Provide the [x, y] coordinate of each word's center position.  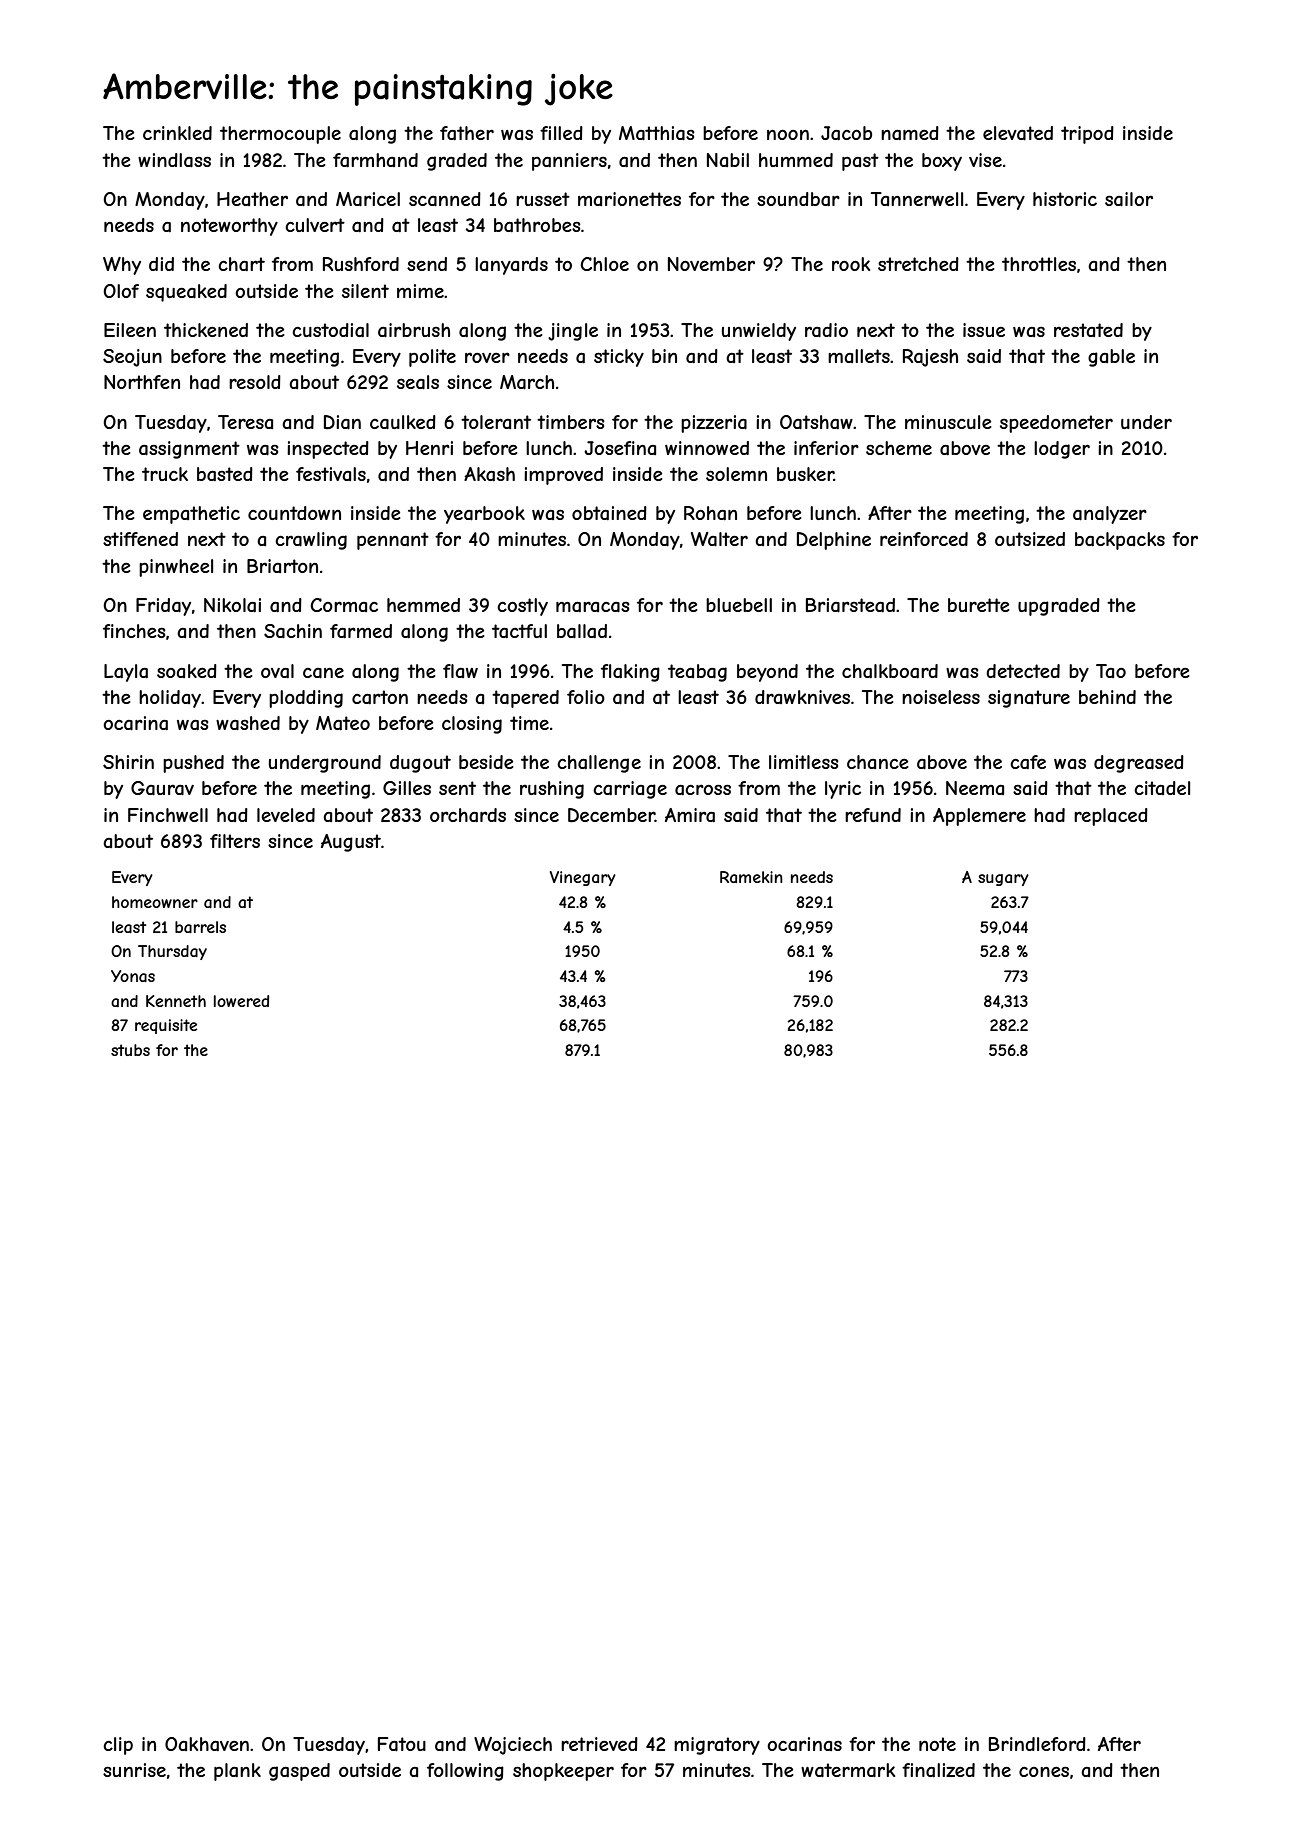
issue [984, 330]
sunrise [134, 1770]
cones [1044, 1771]
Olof [121, 291]
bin [664, 356]
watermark [848, 1770]
